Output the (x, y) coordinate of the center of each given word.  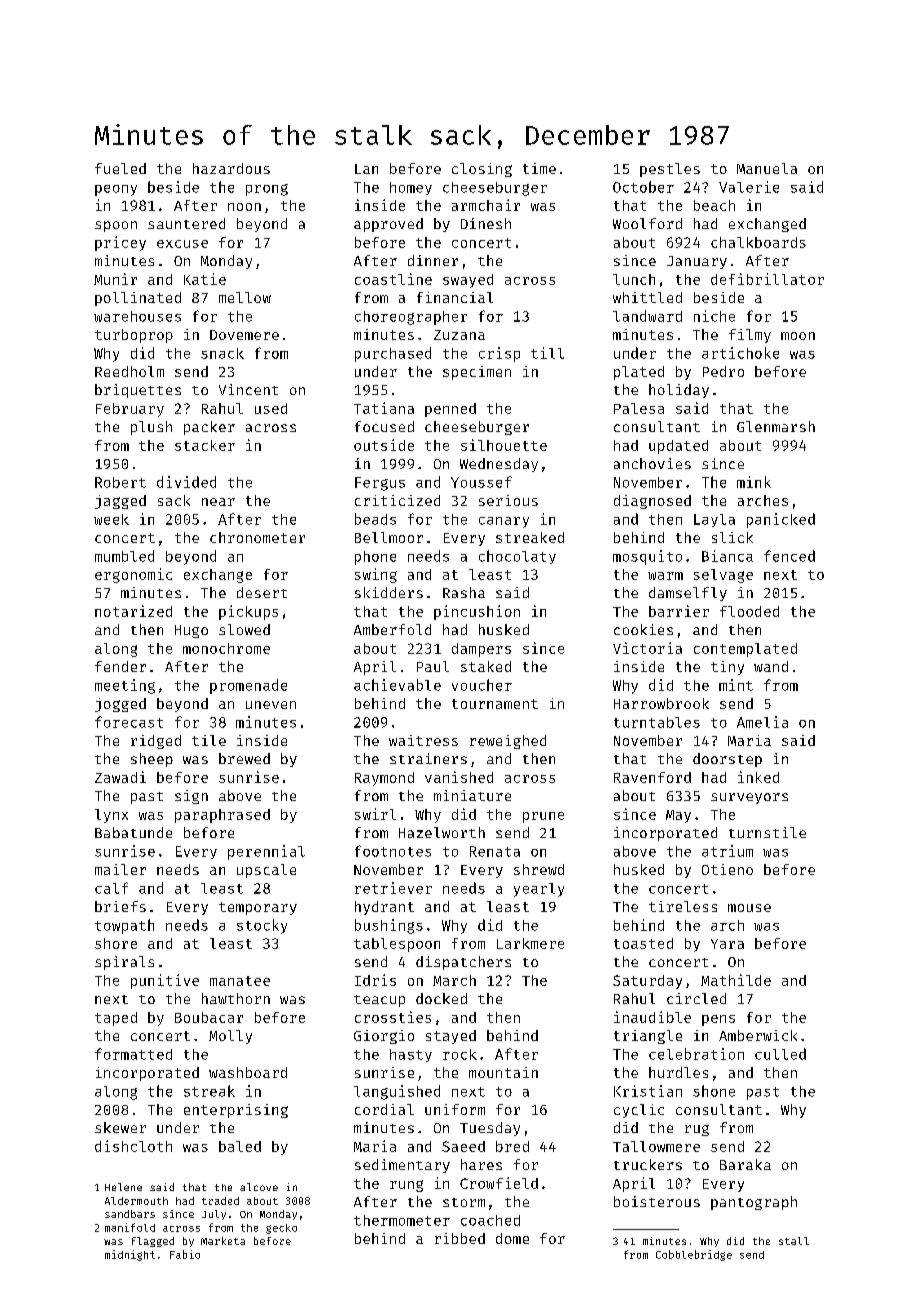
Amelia (762, 722)
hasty (411, 1055)
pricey (120, 243)
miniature (472, 795)
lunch (634, 279)
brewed (244, 758)
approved (388, 225)
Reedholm (129, 371)
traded (220, 1201)
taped (116, 1019)
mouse (749, 908)
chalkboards (758, 242)
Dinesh (486, 223)
